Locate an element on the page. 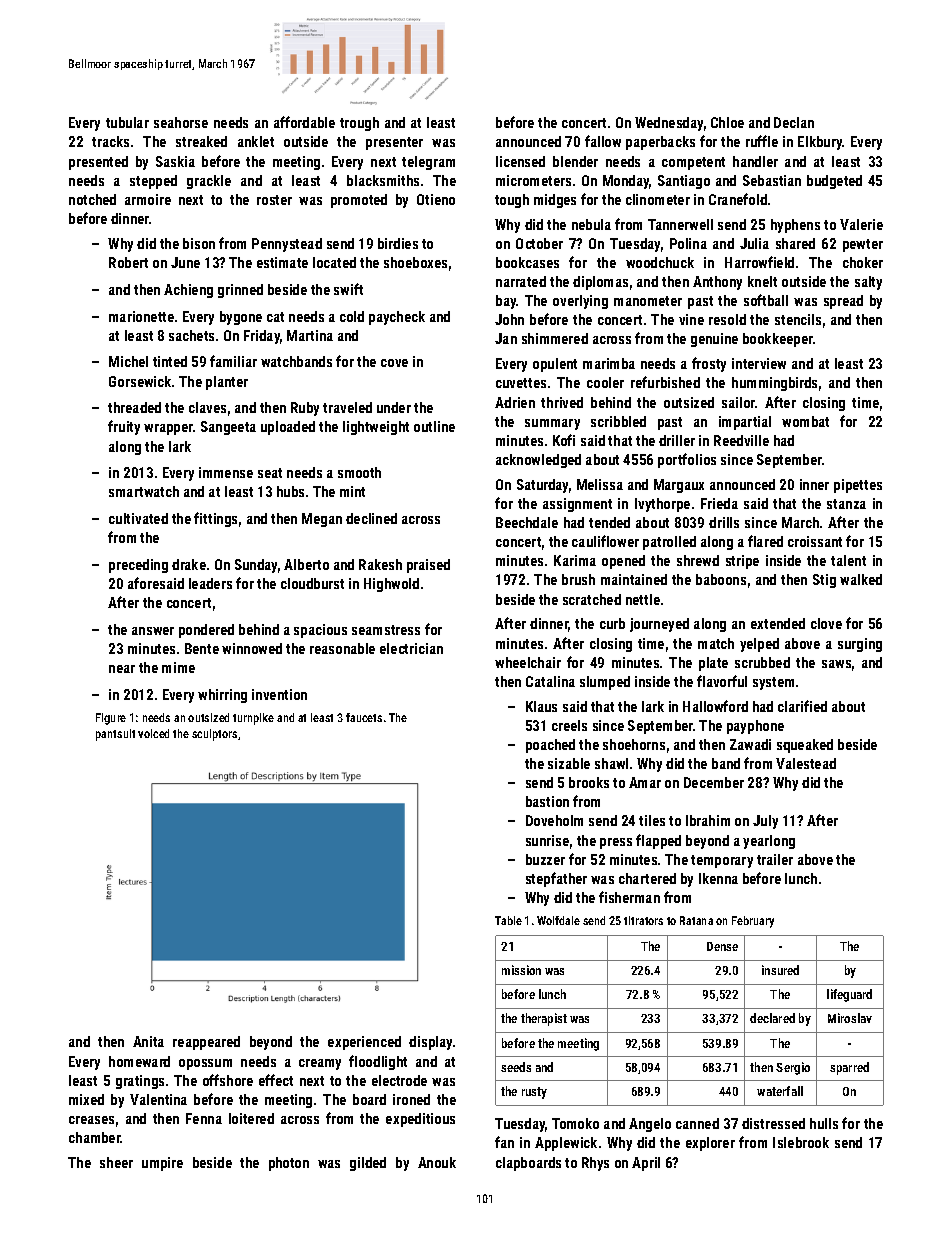 The height and width of the document is (1233, 952). telegram is located at coordinates (428, 163).
